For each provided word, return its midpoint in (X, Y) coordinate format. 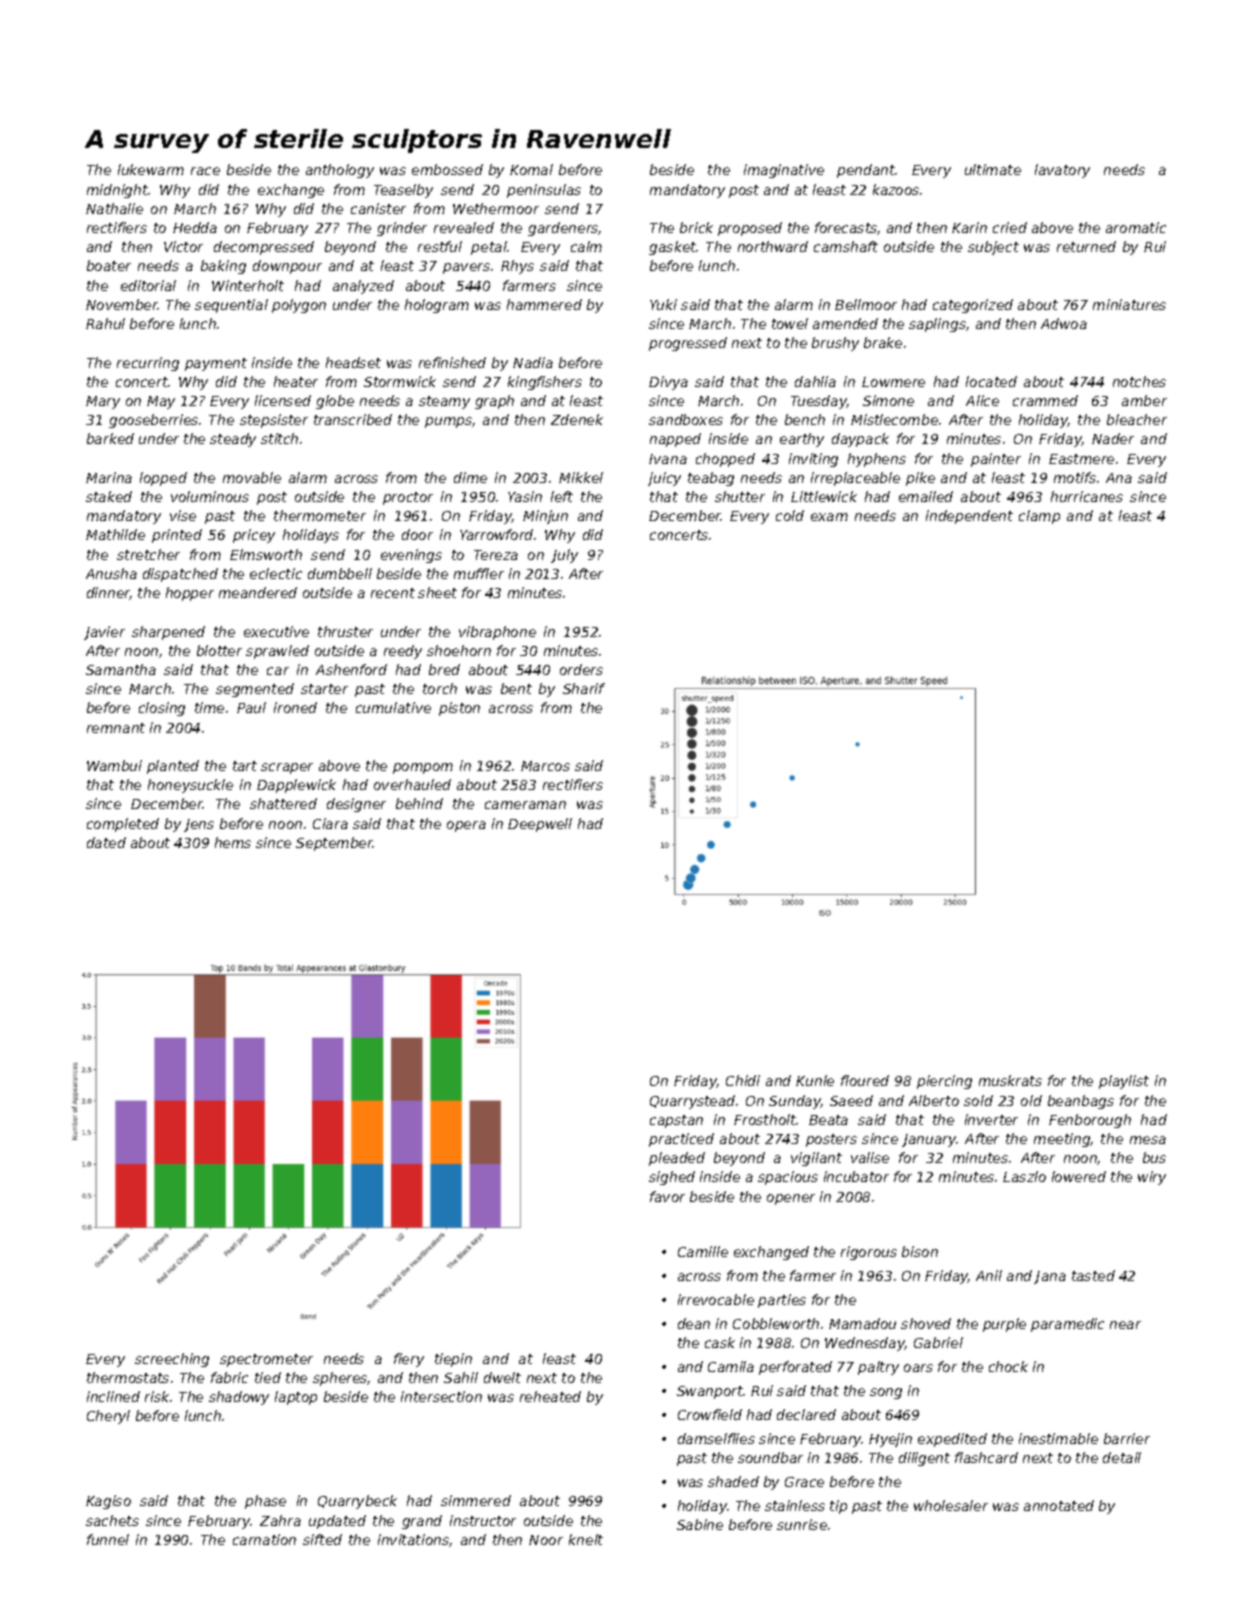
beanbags (1081, 1102)
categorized (973, 306)
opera (466, 826)
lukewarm (151, 169)
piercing (944, 1082)
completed (123, 825)
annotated (1059, 1505)
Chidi (743, 1080)
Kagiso (108, 1502)
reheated (550, 1396)
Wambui (114, 765)
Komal (531, 169)
